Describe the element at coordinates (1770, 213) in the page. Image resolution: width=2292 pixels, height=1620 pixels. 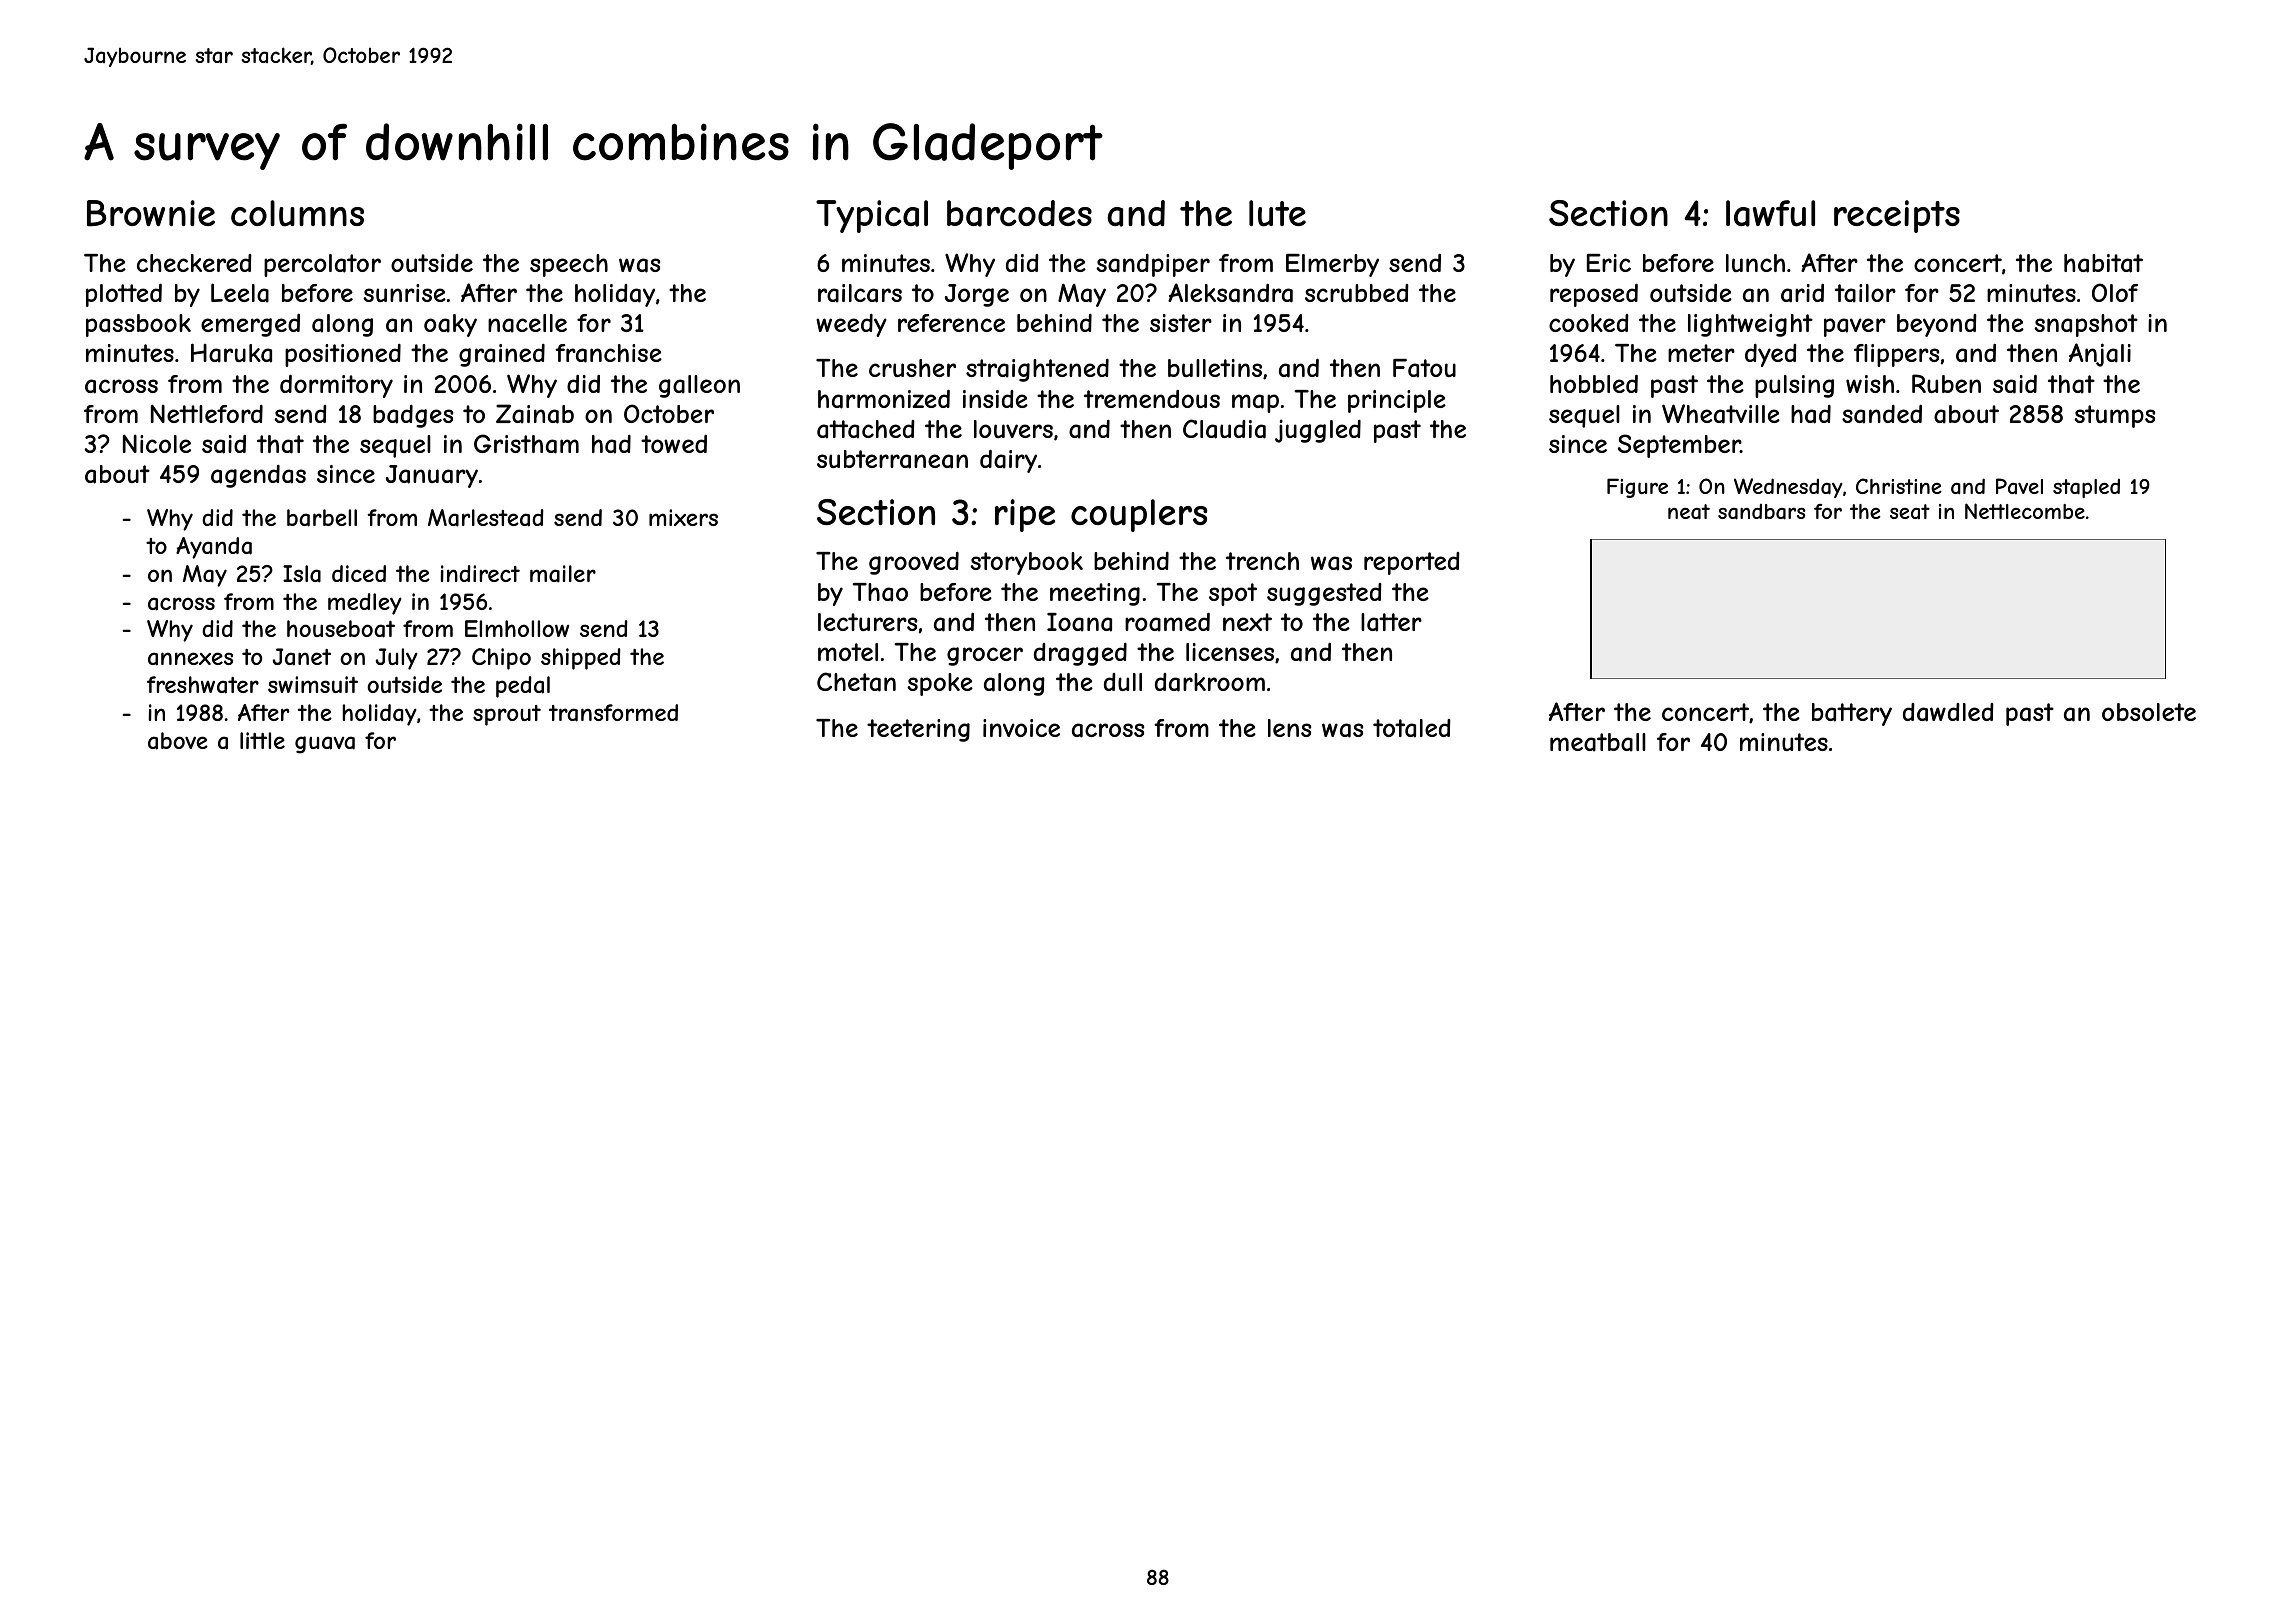
I see `lawful` at that location.
